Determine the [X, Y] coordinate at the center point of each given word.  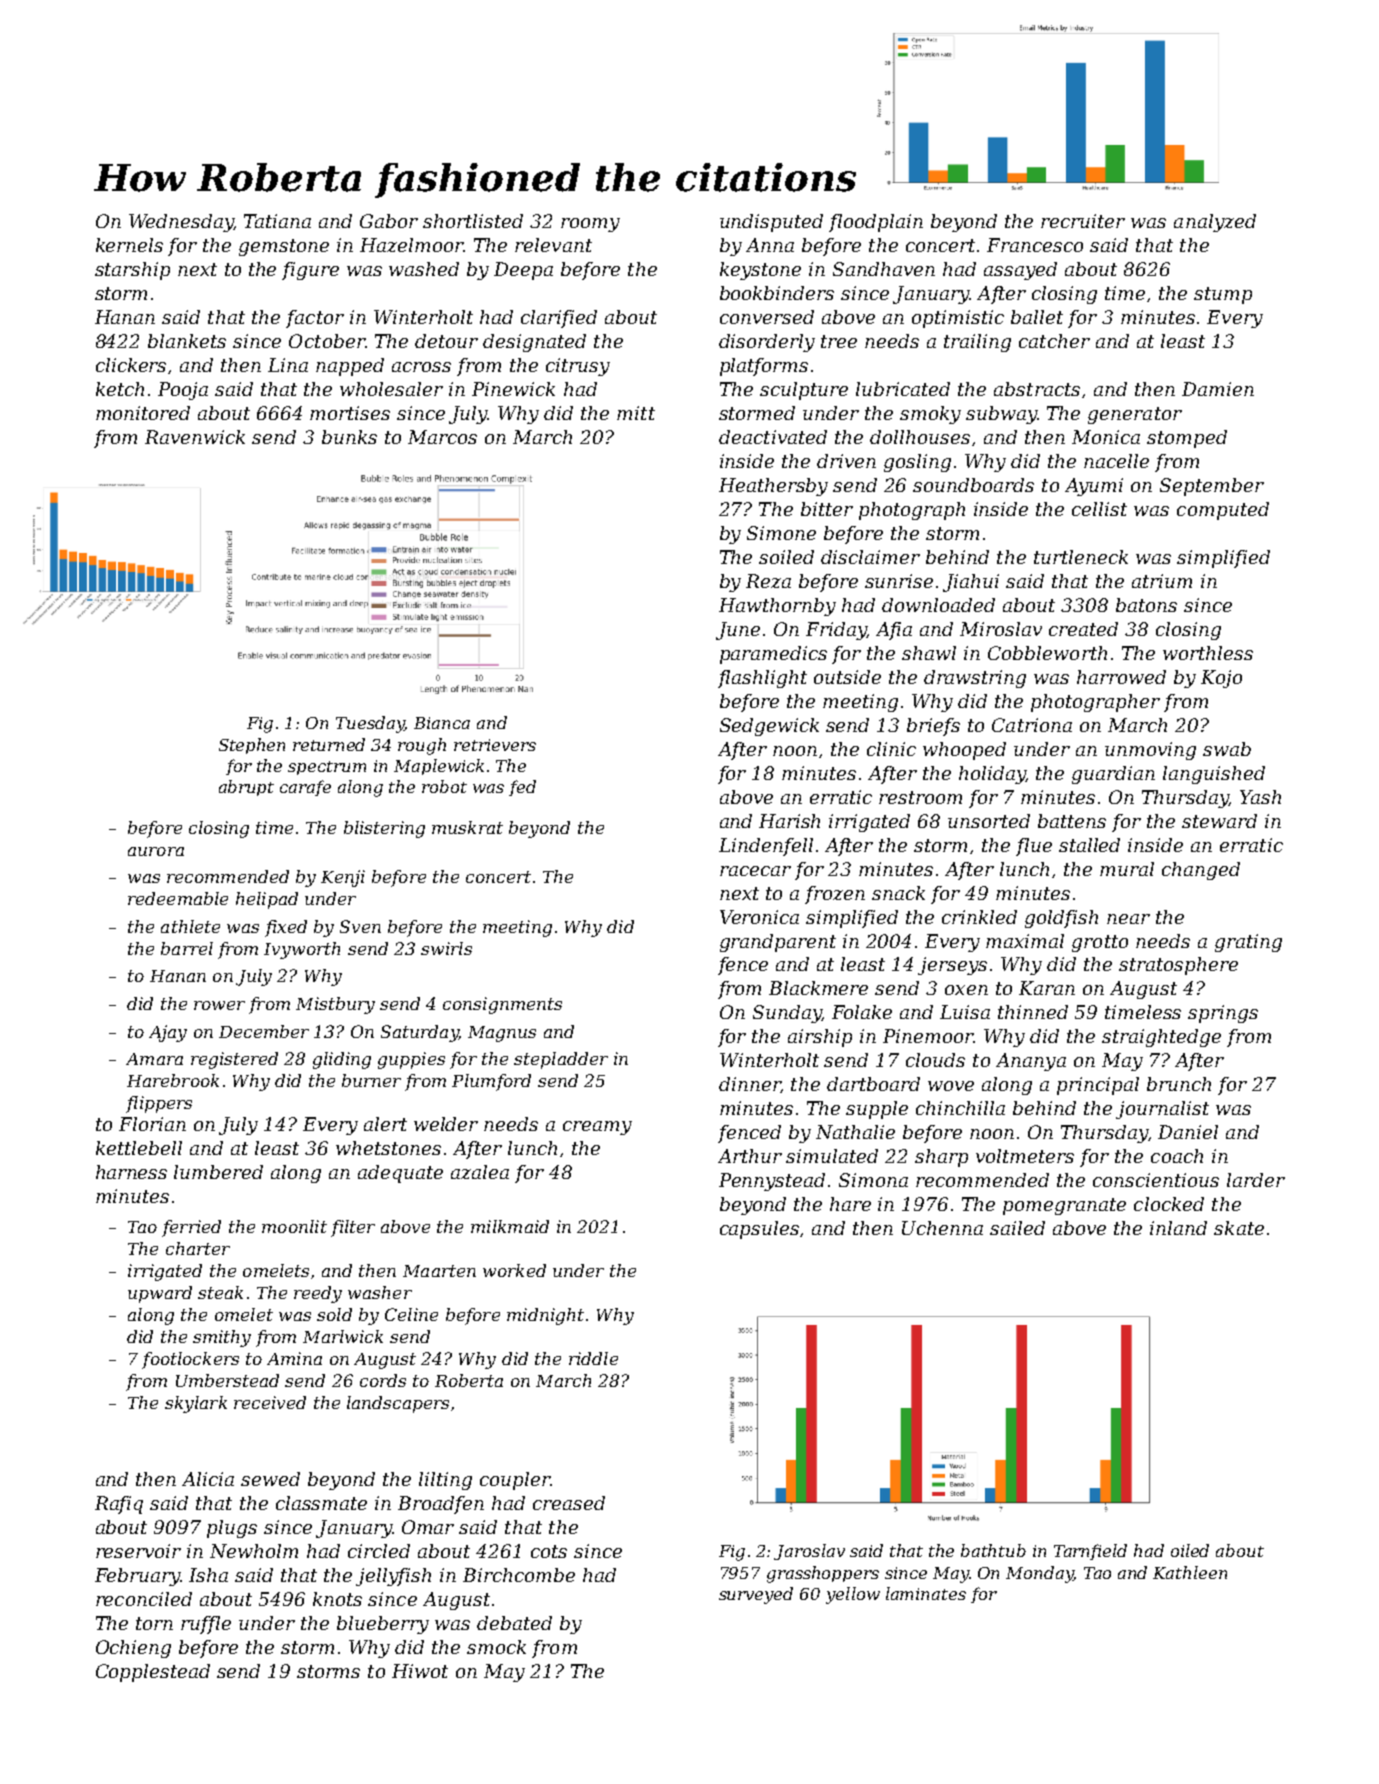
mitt [636, 413]
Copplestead [153, 1673]
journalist [1162, 1110]
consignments [502, 1005]
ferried [191, 1228]
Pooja [183, 391]
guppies [411, 1060]
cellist [1099, 509]
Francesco [1035, 245]
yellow [853, 1595]
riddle [593, 1358]
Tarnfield [1090, 1552]
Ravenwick [195, 437]
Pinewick [513, 389]
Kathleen [1190, 1572]
